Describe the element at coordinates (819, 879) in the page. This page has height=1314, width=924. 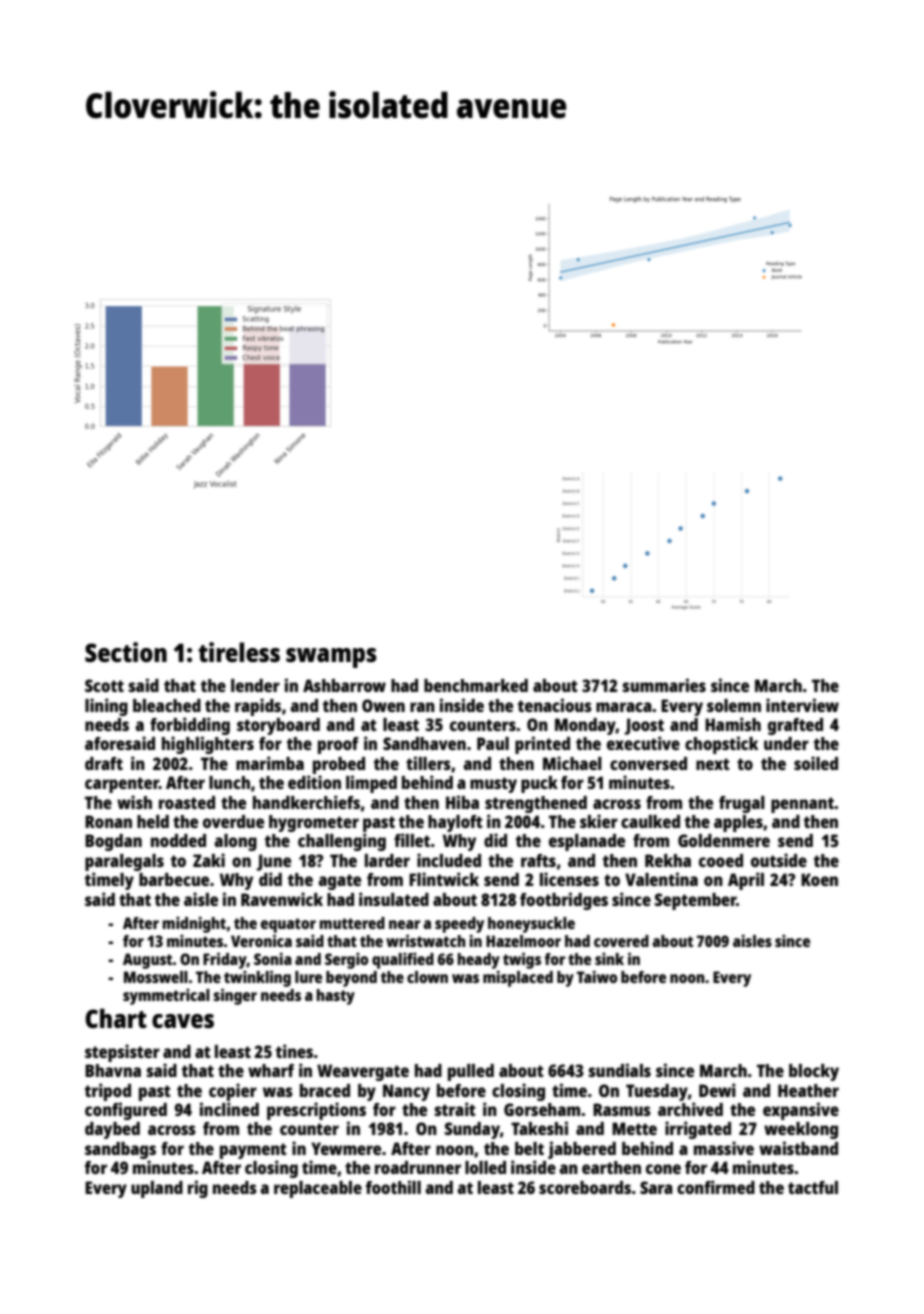
I see `Koen` at that location.
